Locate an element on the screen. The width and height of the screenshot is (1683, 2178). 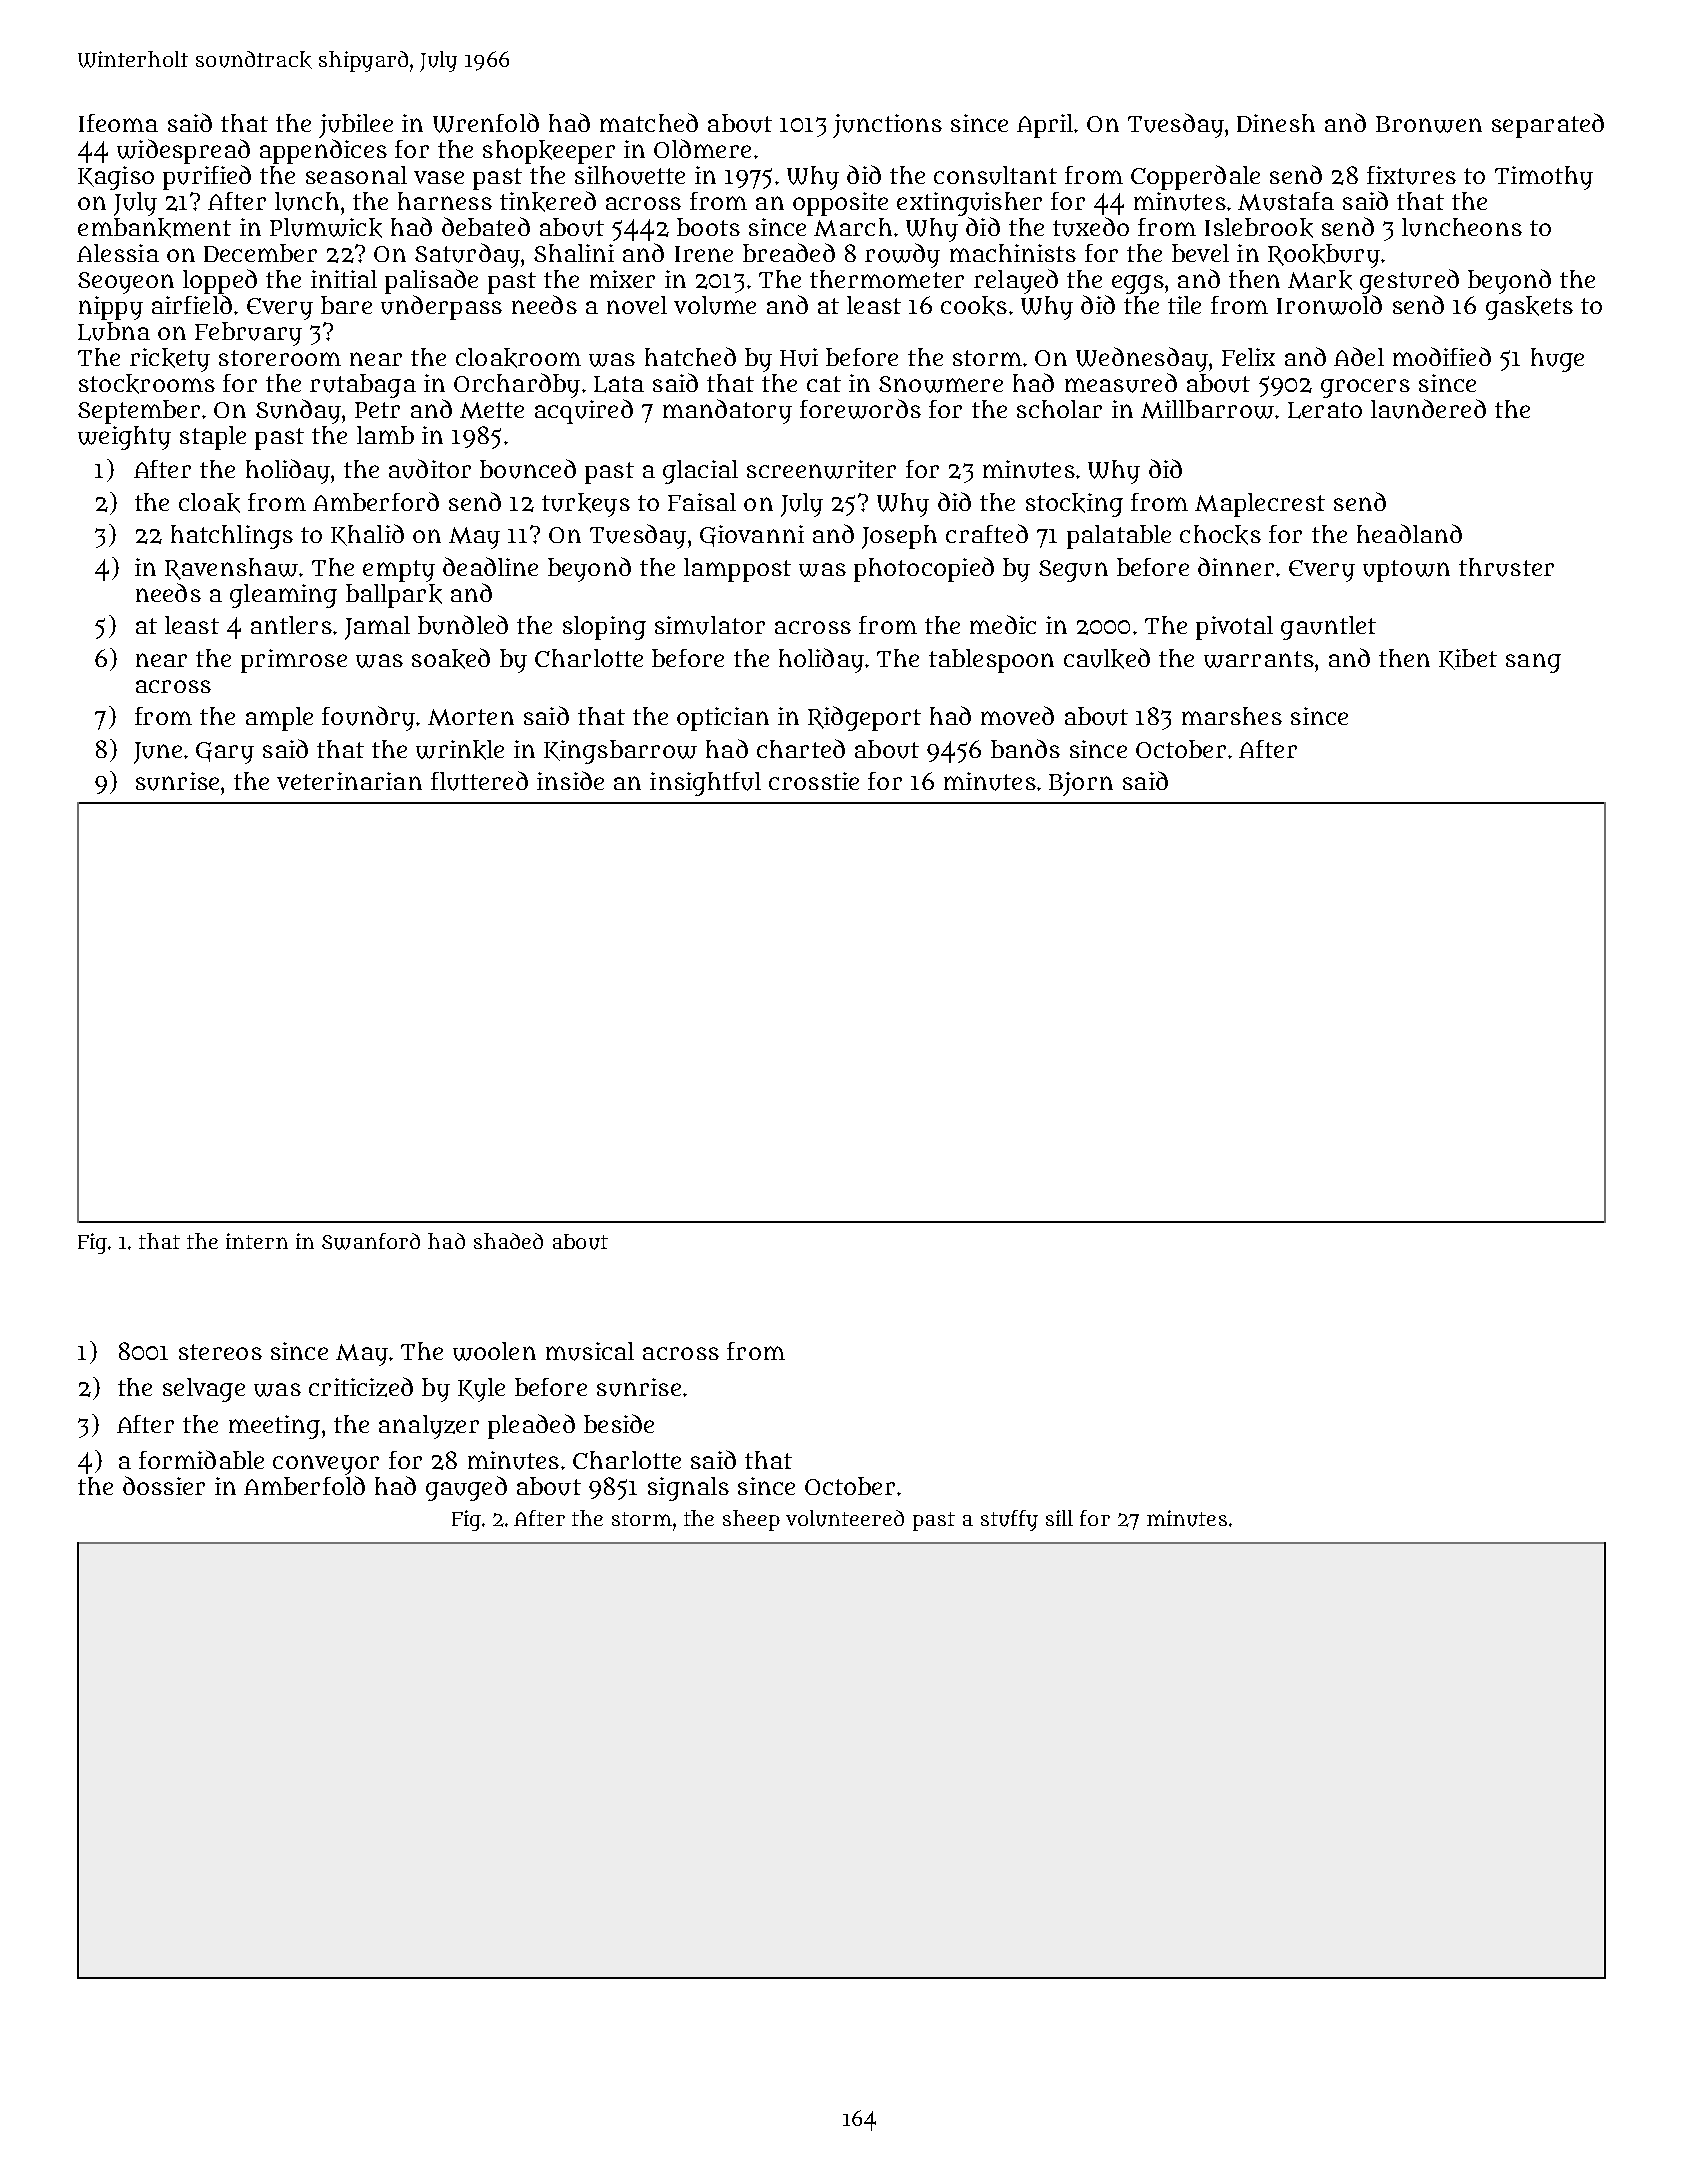
bands is located at coordinates (1025, 748).
